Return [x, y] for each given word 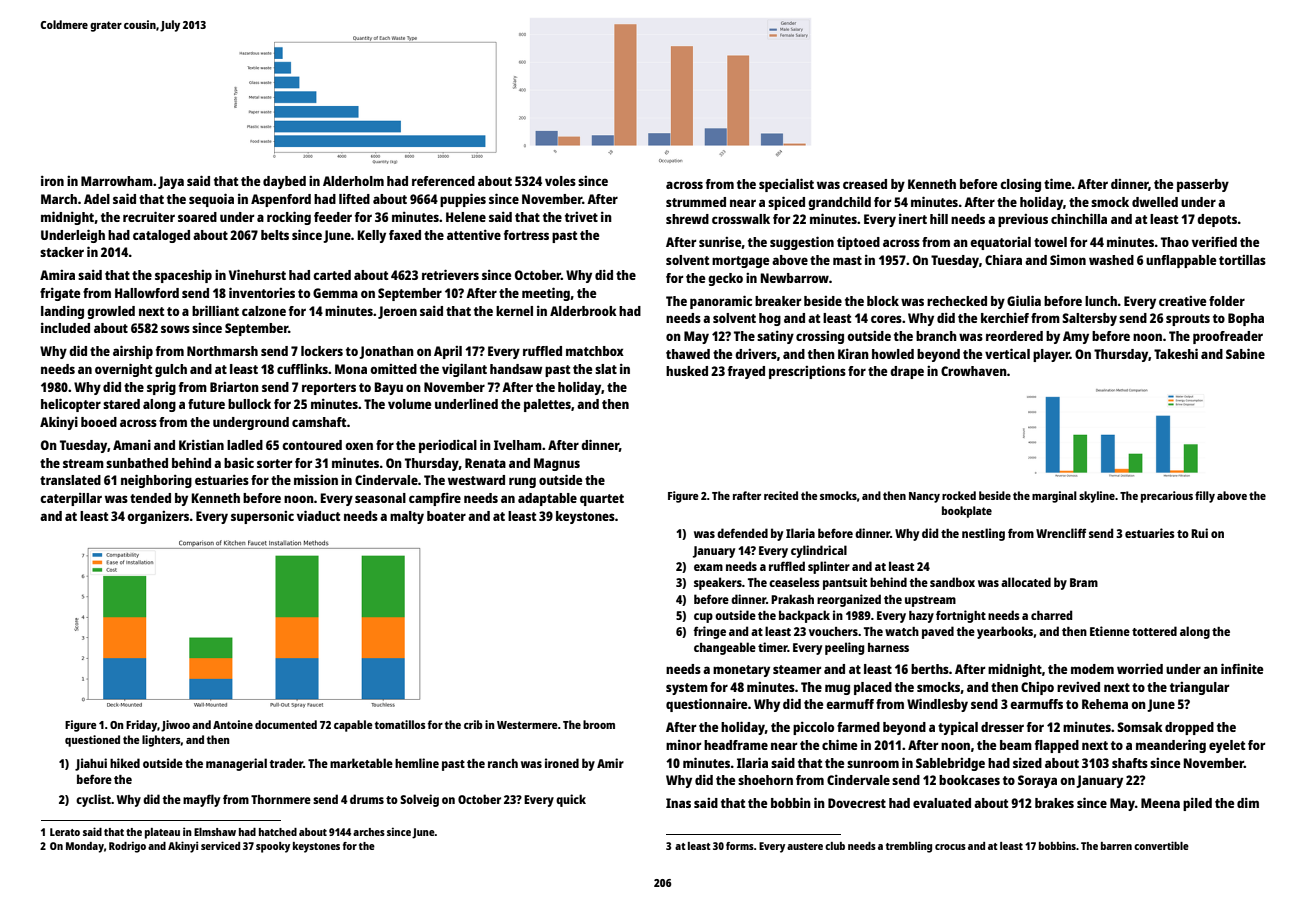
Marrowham [117, 181]
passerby [1203, 185]
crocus [950, 847]
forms [740, 846]
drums [367, 799]
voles [560, 181]
